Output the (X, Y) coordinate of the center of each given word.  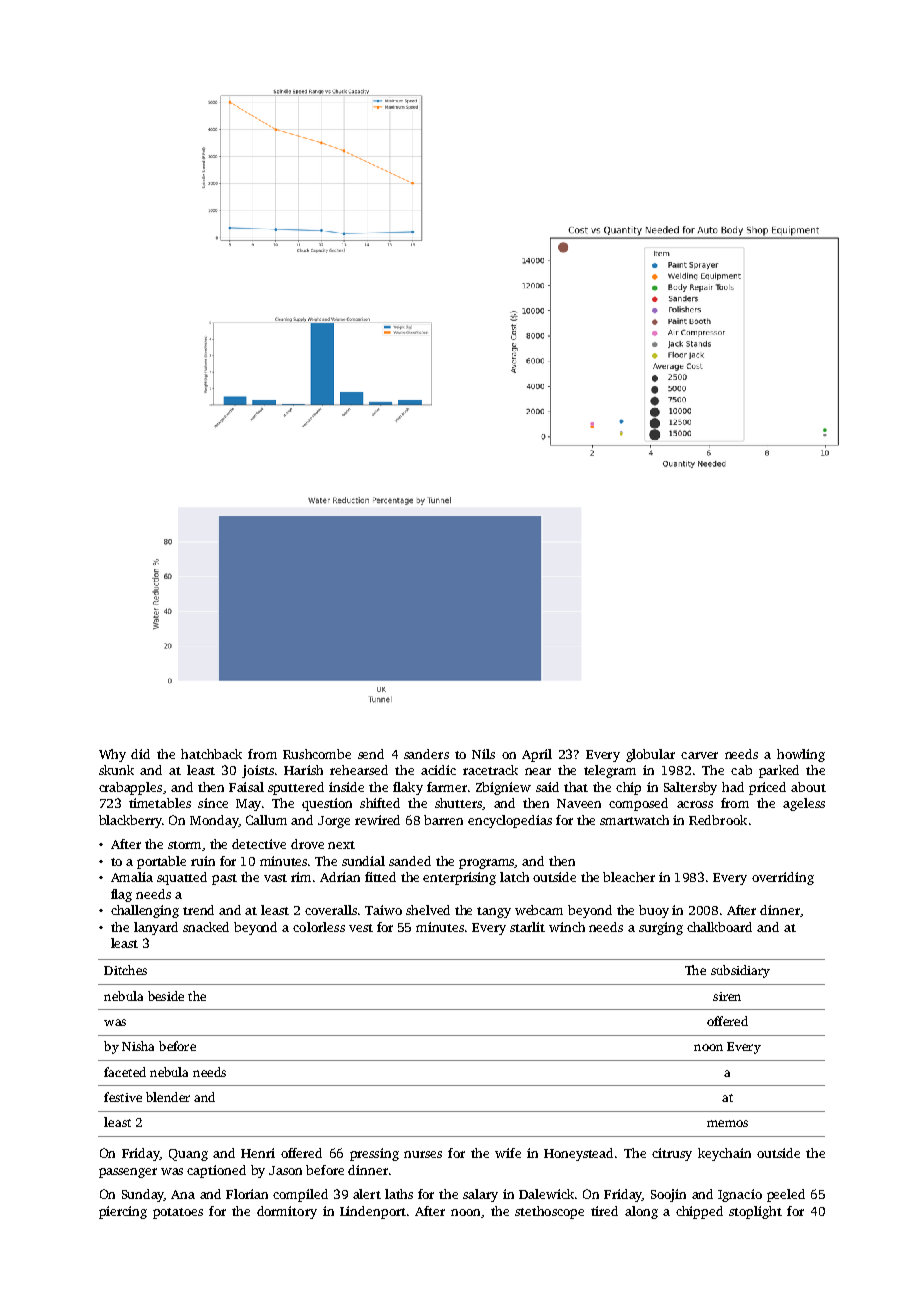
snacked (206, 927)
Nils (483, 754)
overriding (783, 878)
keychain (724, 1154)
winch (567, 927)
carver (699, 755)
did (140, 754)
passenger (128, 1173)
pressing (374, 1154)
